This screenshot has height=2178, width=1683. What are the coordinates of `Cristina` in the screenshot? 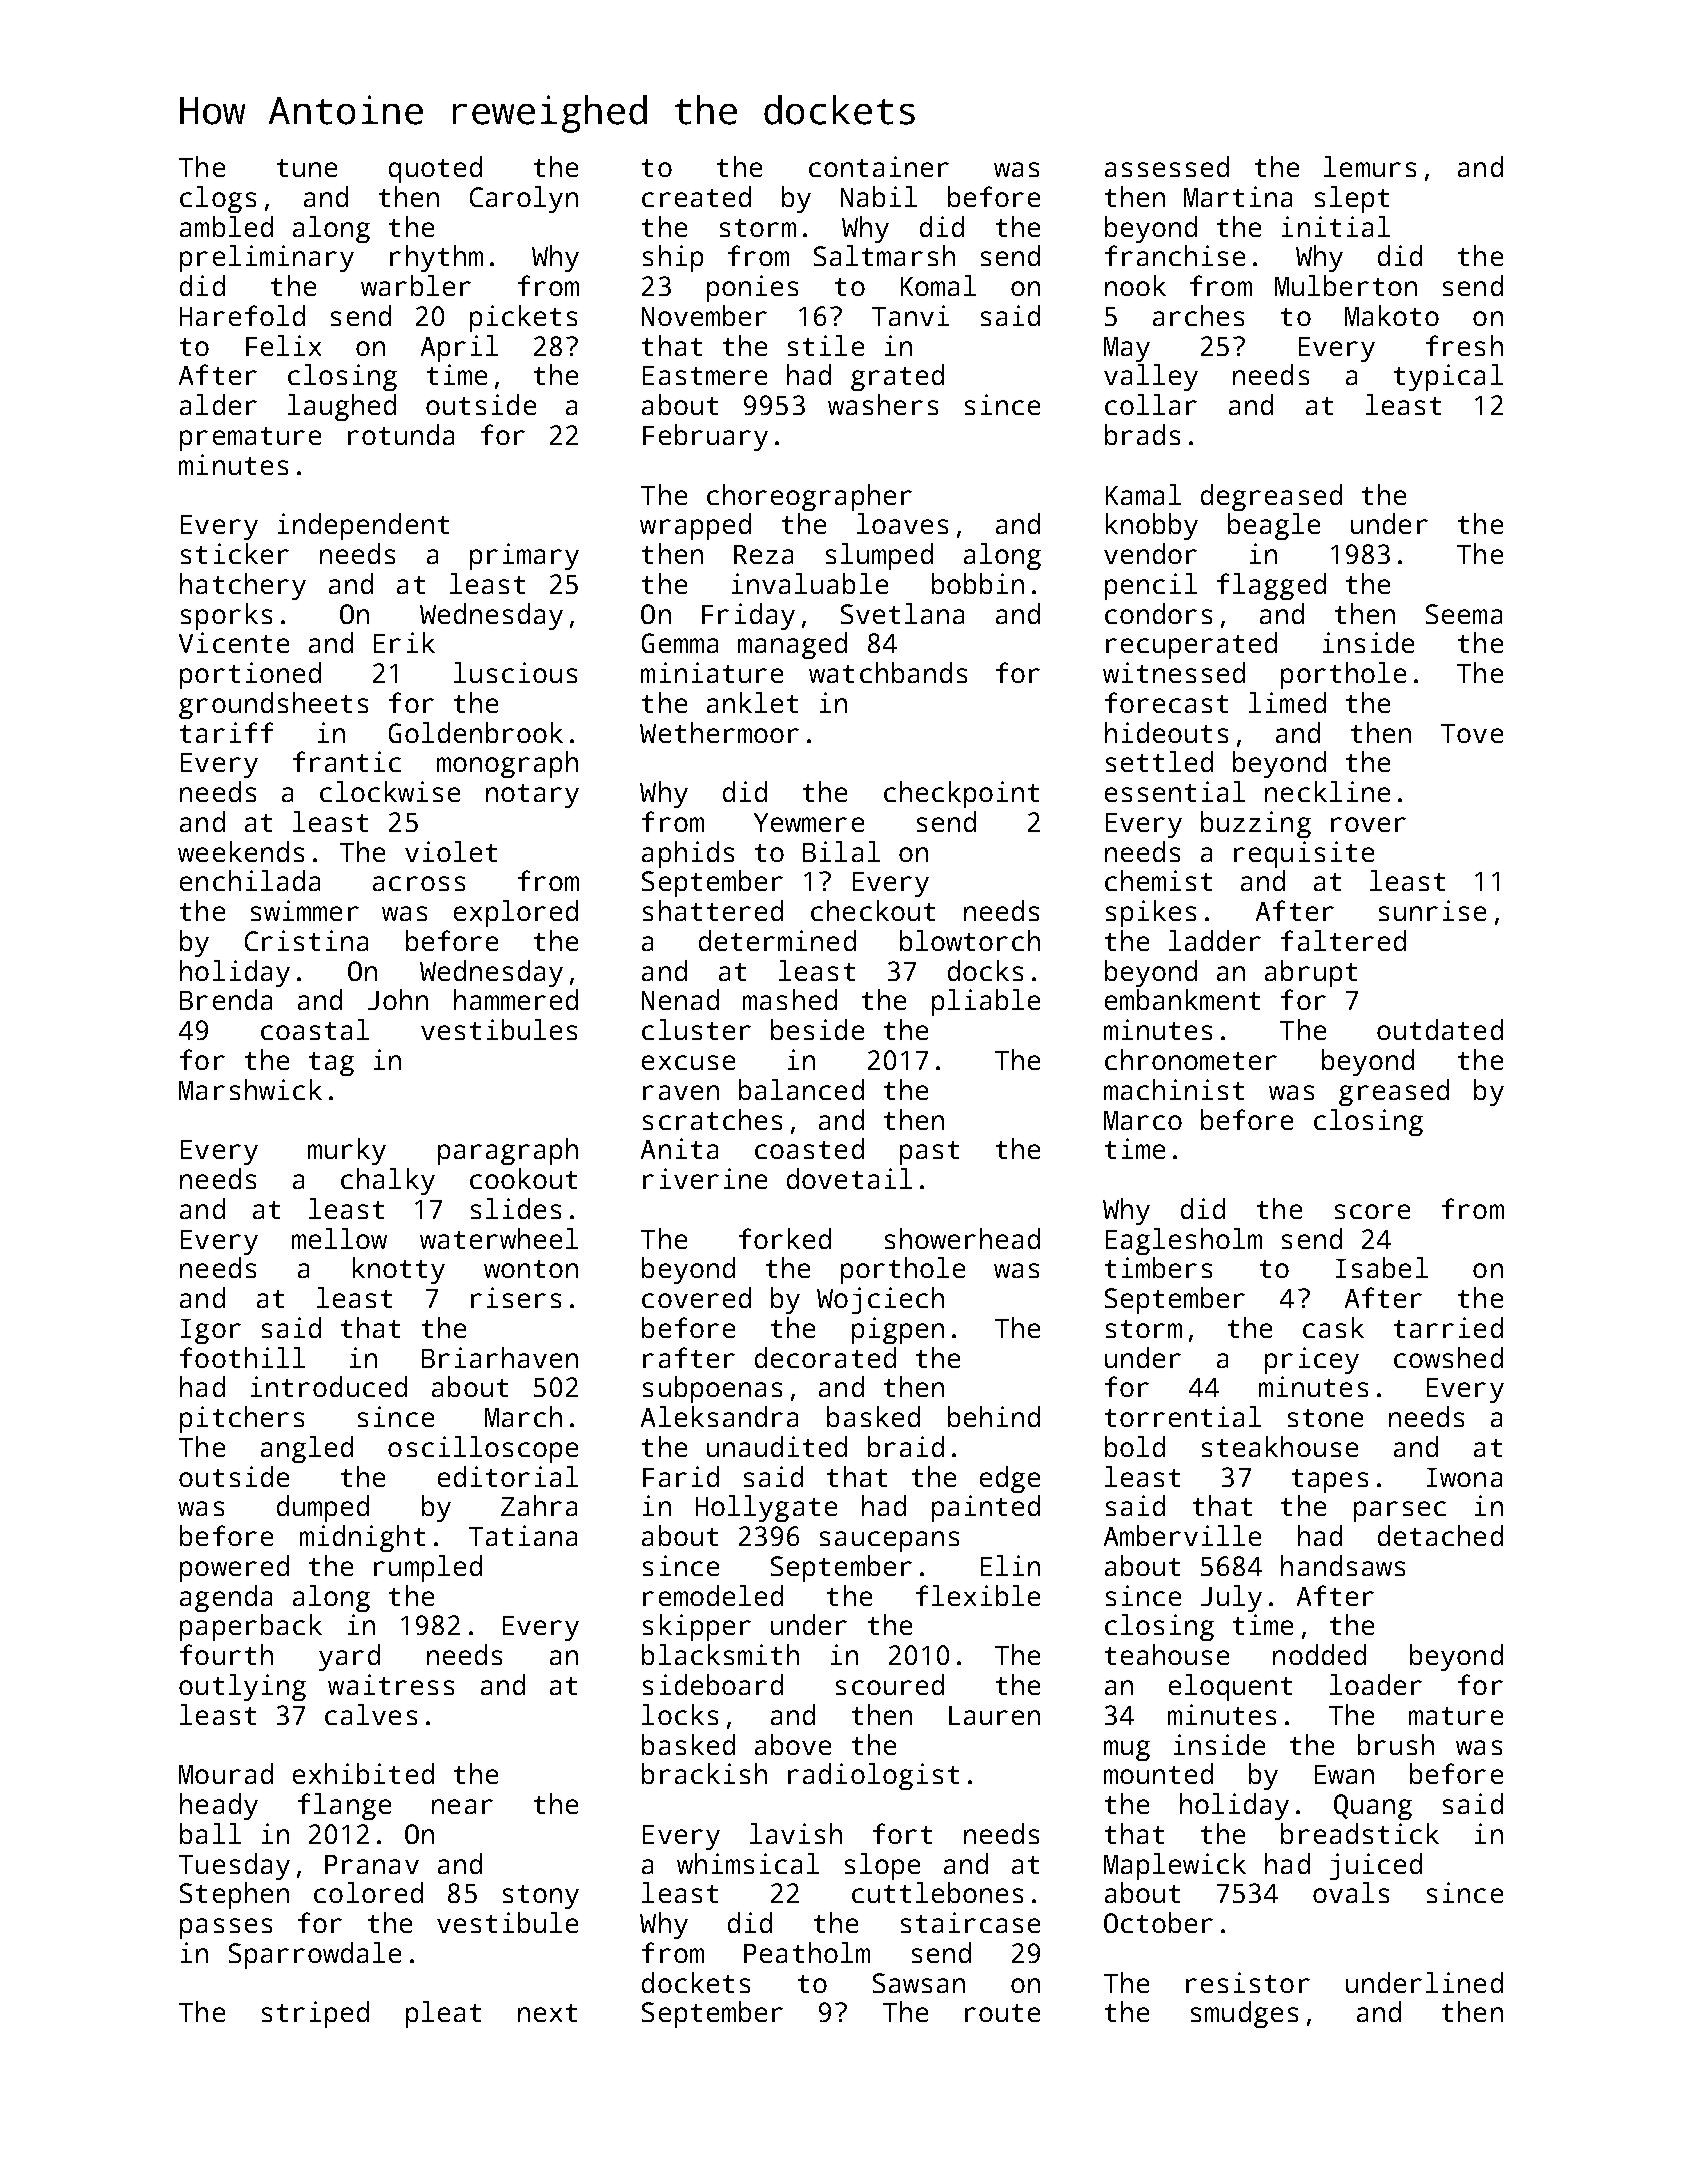 It's located at (306, 940).
